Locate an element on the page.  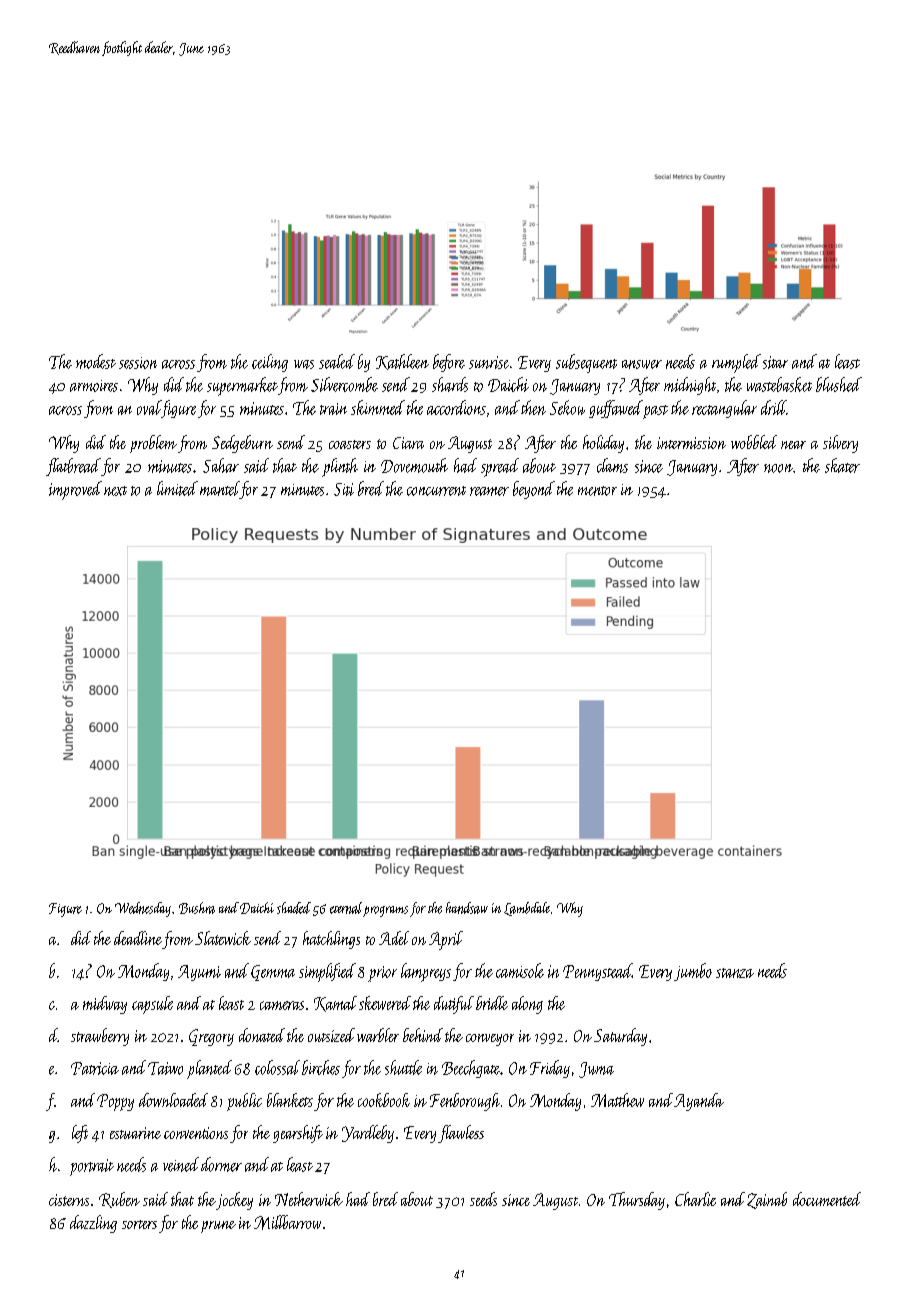
sunrise is located at coordinates (489, 362).
